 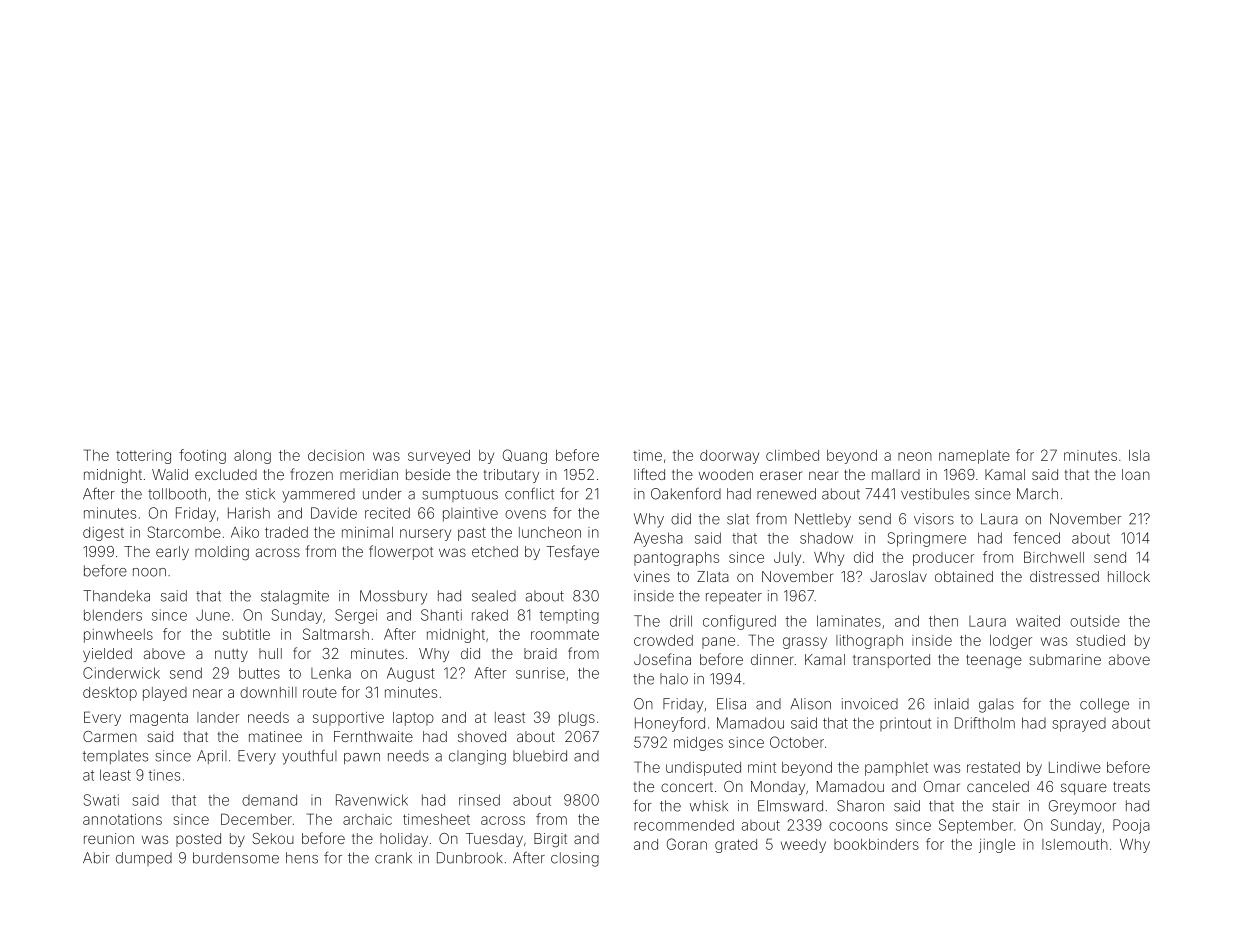 I want to click on inlaid, so click(x=952, y=704).
